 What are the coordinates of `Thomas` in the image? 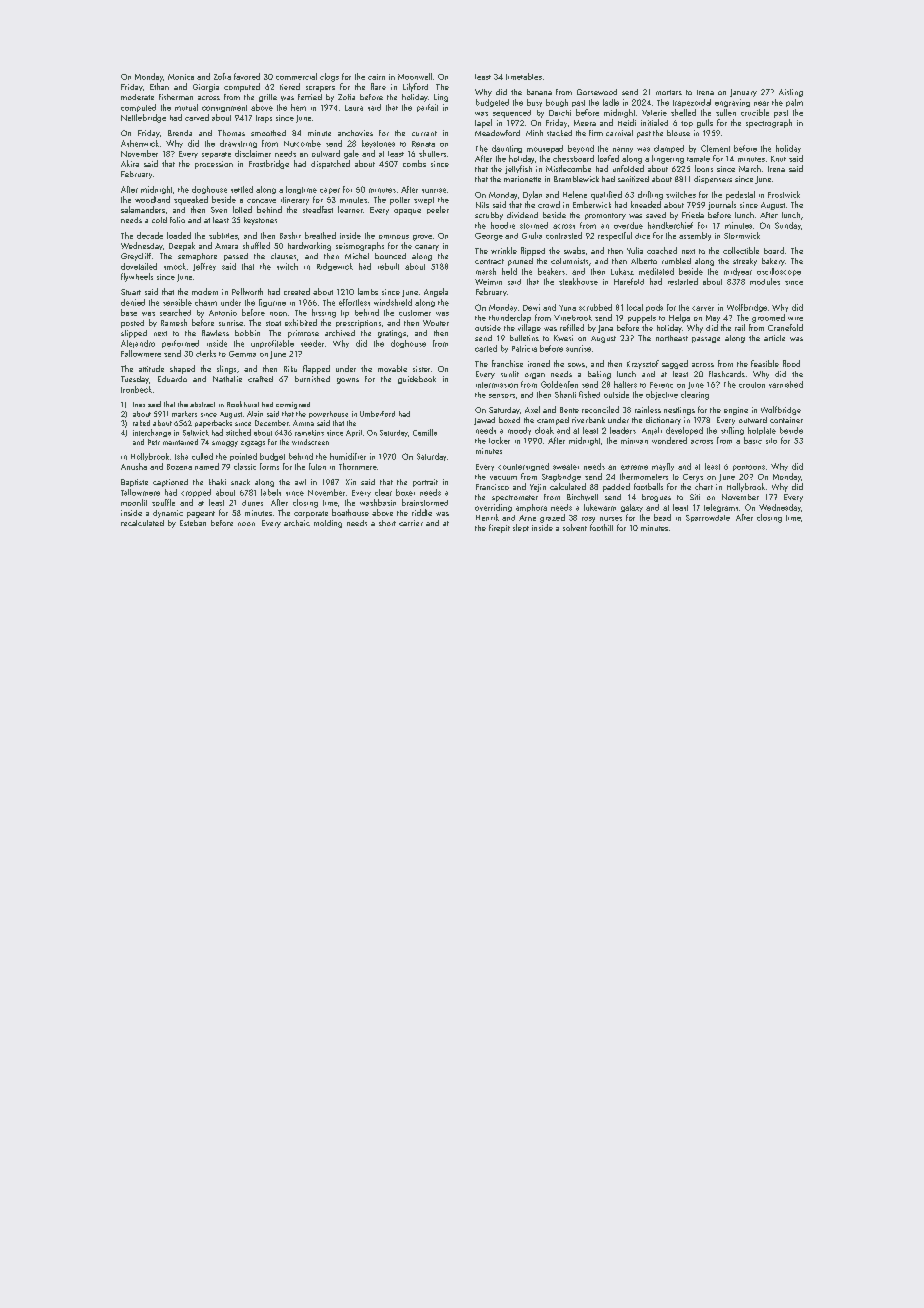 It's located at (231, 133).
